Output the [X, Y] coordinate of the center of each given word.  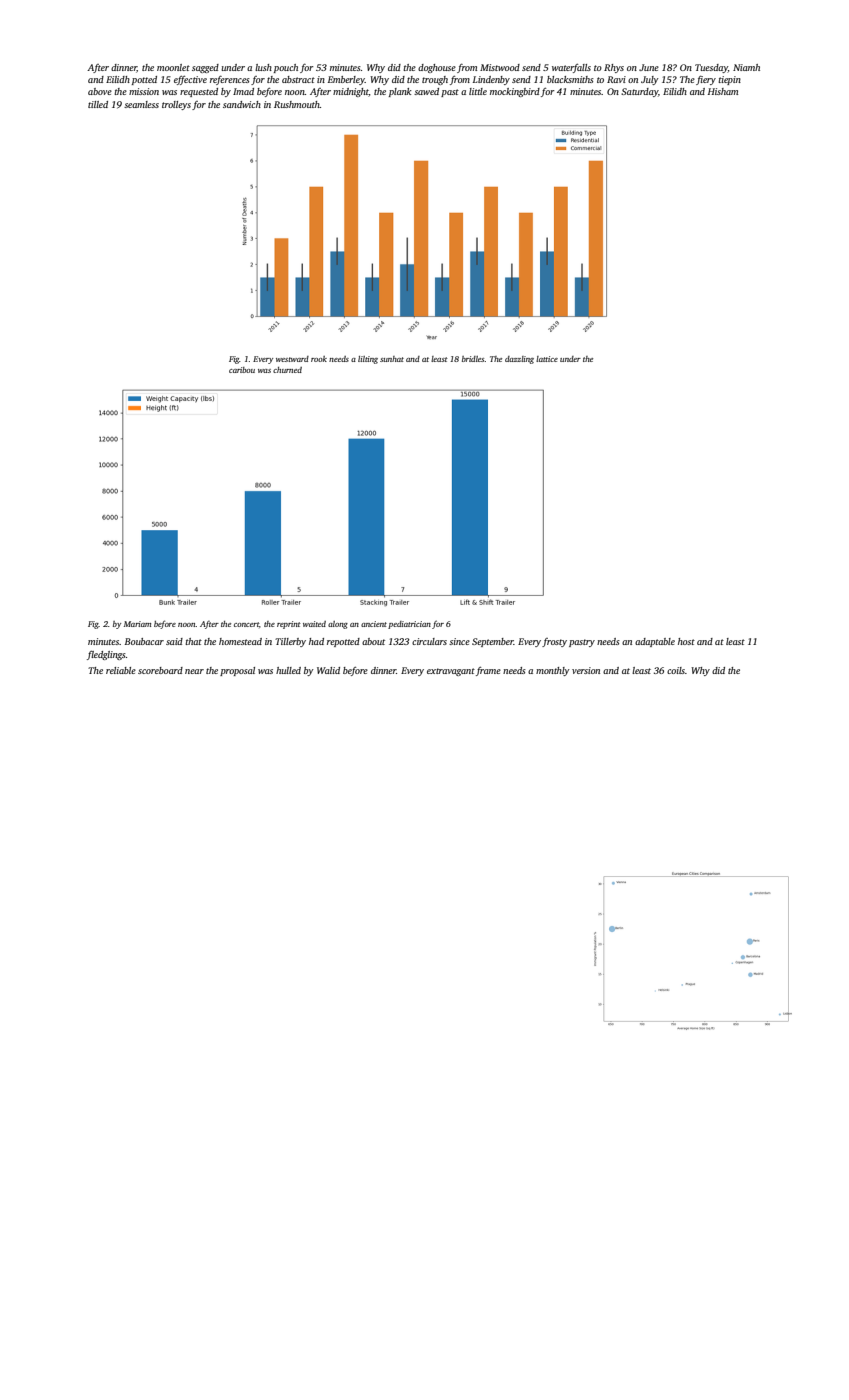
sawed [426, 91]
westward [292, 359]
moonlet [173, 67]
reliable [121, 670]
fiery [706, 80]
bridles [473, 359]
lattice [547, 359]
